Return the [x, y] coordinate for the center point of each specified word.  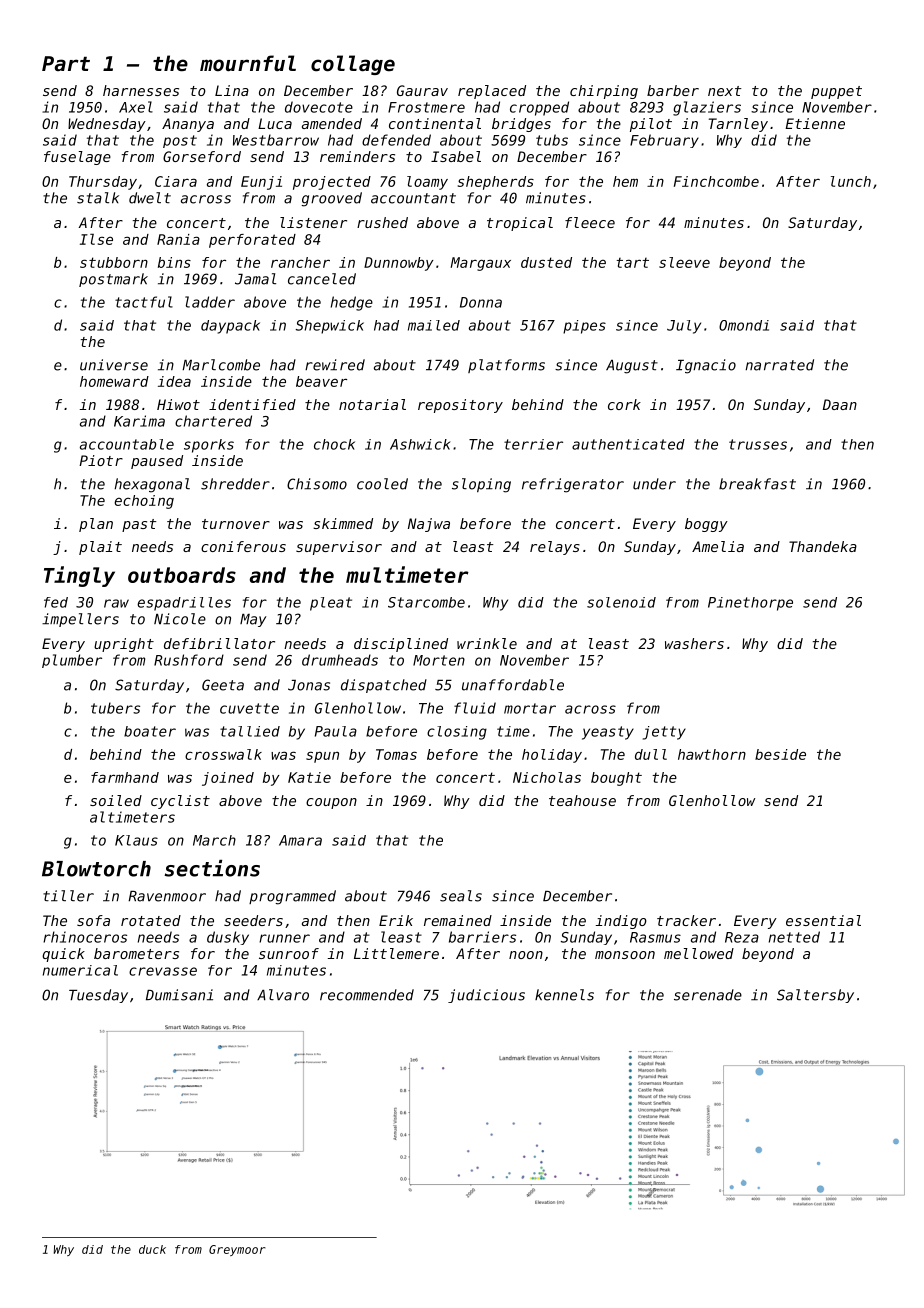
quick [63, 955]
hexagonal [152, 485]
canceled [322, 279]
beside [780, 754]
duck [152, 1249]
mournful [248, 63]
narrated [779, 365]
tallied [250, 731]
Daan [840, 404]
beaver [321, 381]
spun [322, 757]
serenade [708, 995]
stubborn [114, 262]
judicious [486, 996]
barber [673, 90]
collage [353, 65]
